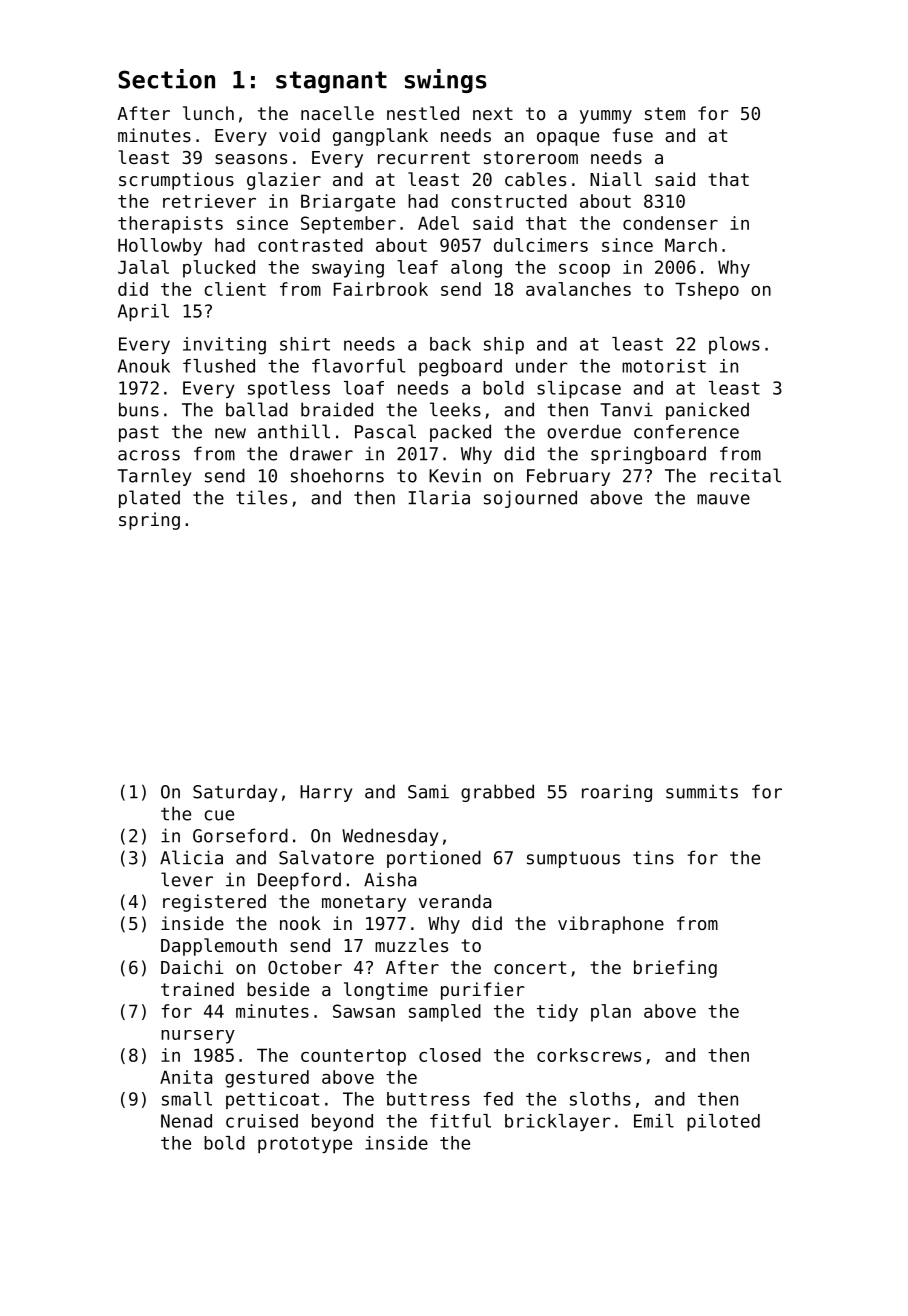  Describe the element at coordinates (439, 497) in the screenshot. I see `Ilaria` at that location.
